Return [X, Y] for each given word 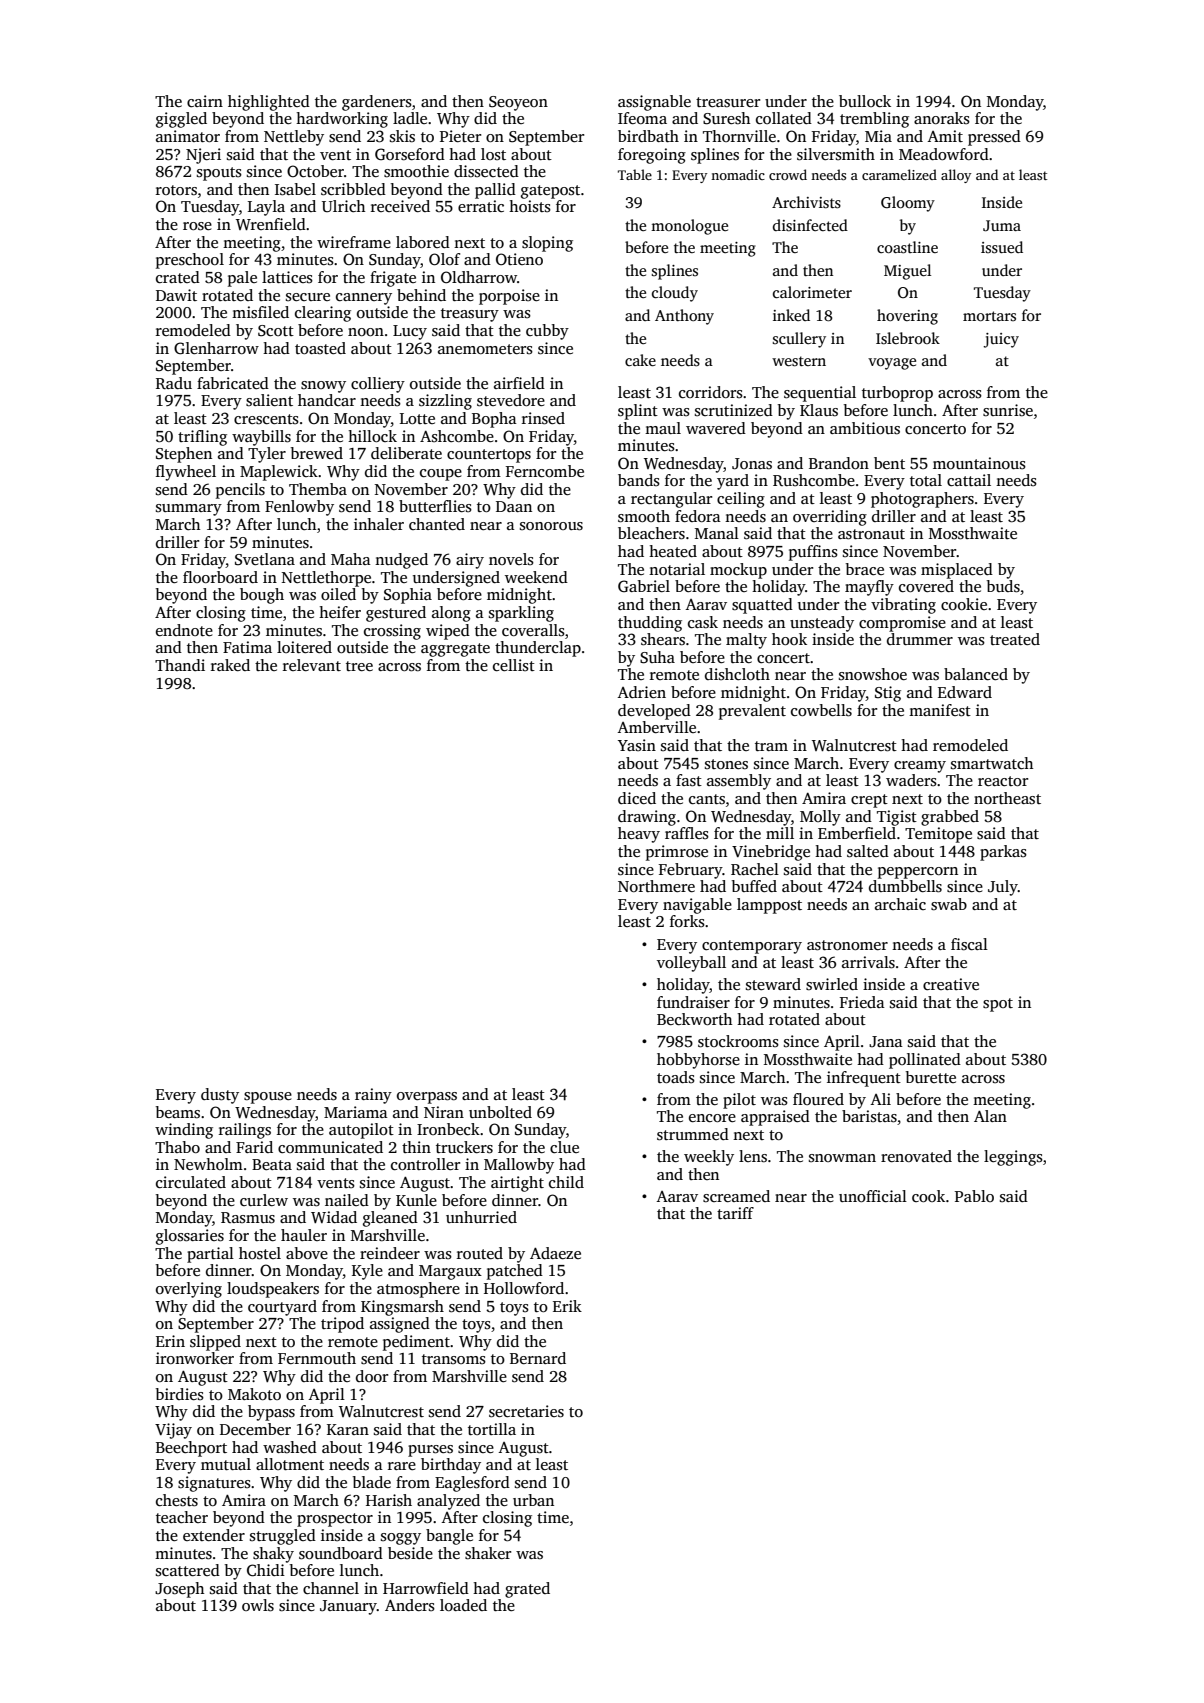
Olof [444, 259]
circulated [191, 1182]
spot [998, 1005]
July [1003, 888]
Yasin [637, 745]
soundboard [341, 1553]
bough [262, 596]
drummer [920, 639]
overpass [427, 1098]
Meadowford [944, 154]
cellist [514, 665]
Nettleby [294, 138]
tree [359, 666]
